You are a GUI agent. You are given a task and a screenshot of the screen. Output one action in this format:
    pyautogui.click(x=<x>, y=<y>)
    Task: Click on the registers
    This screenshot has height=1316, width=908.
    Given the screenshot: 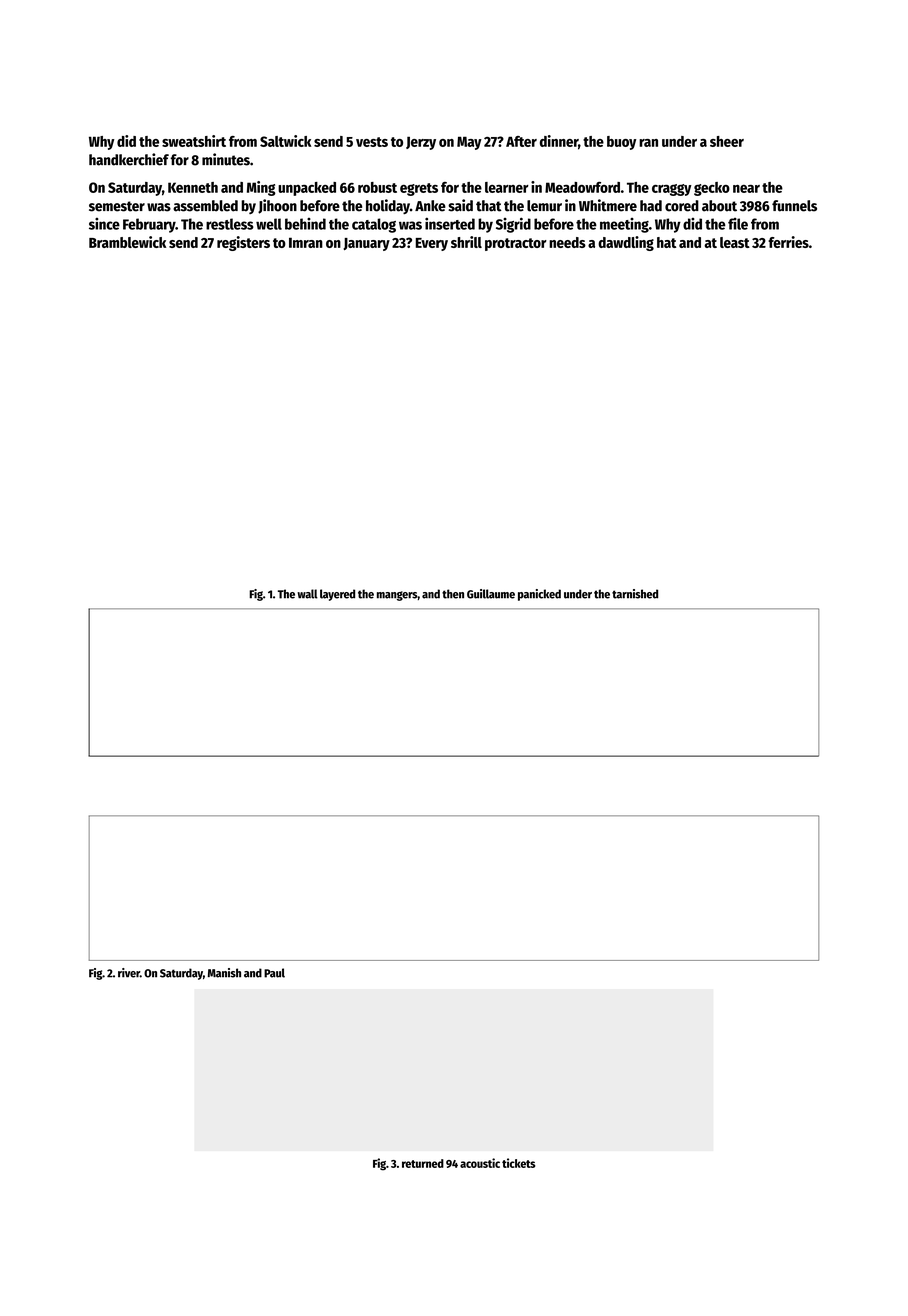 What is the action you would take?
    pyautogui.click(x=243, y=243)
